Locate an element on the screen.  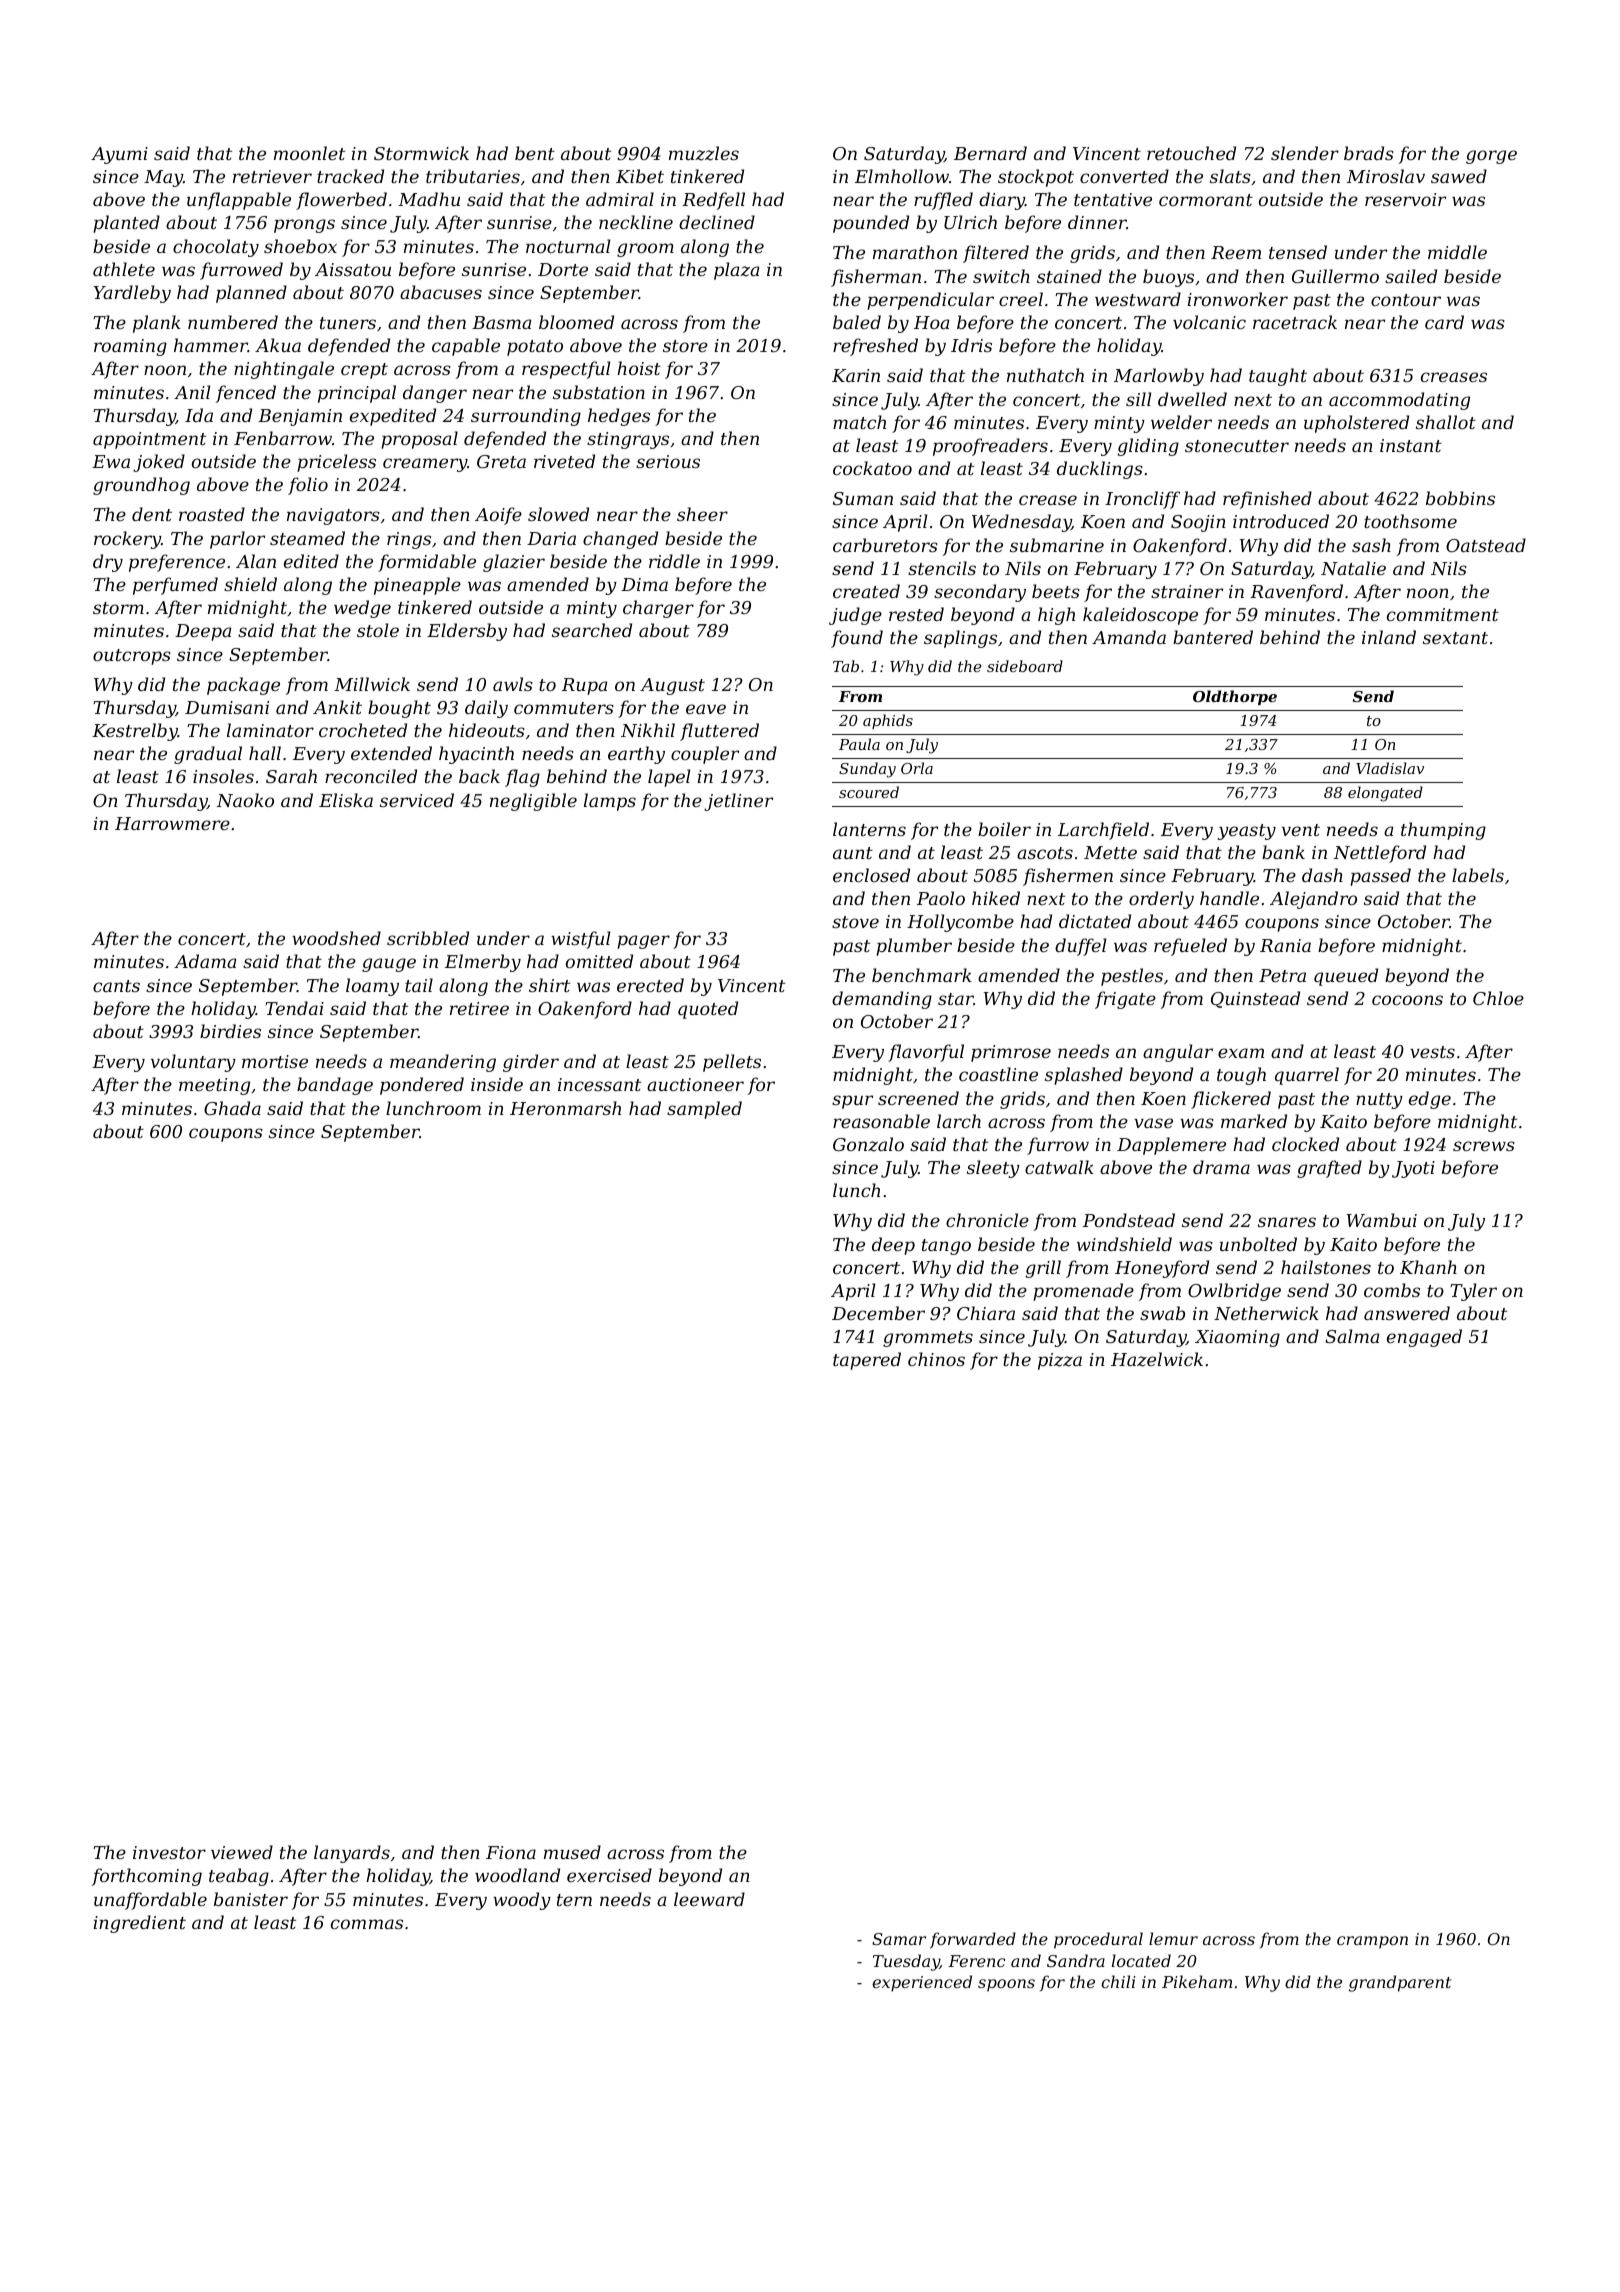
drama is located at coordinates (1221, 1167).
